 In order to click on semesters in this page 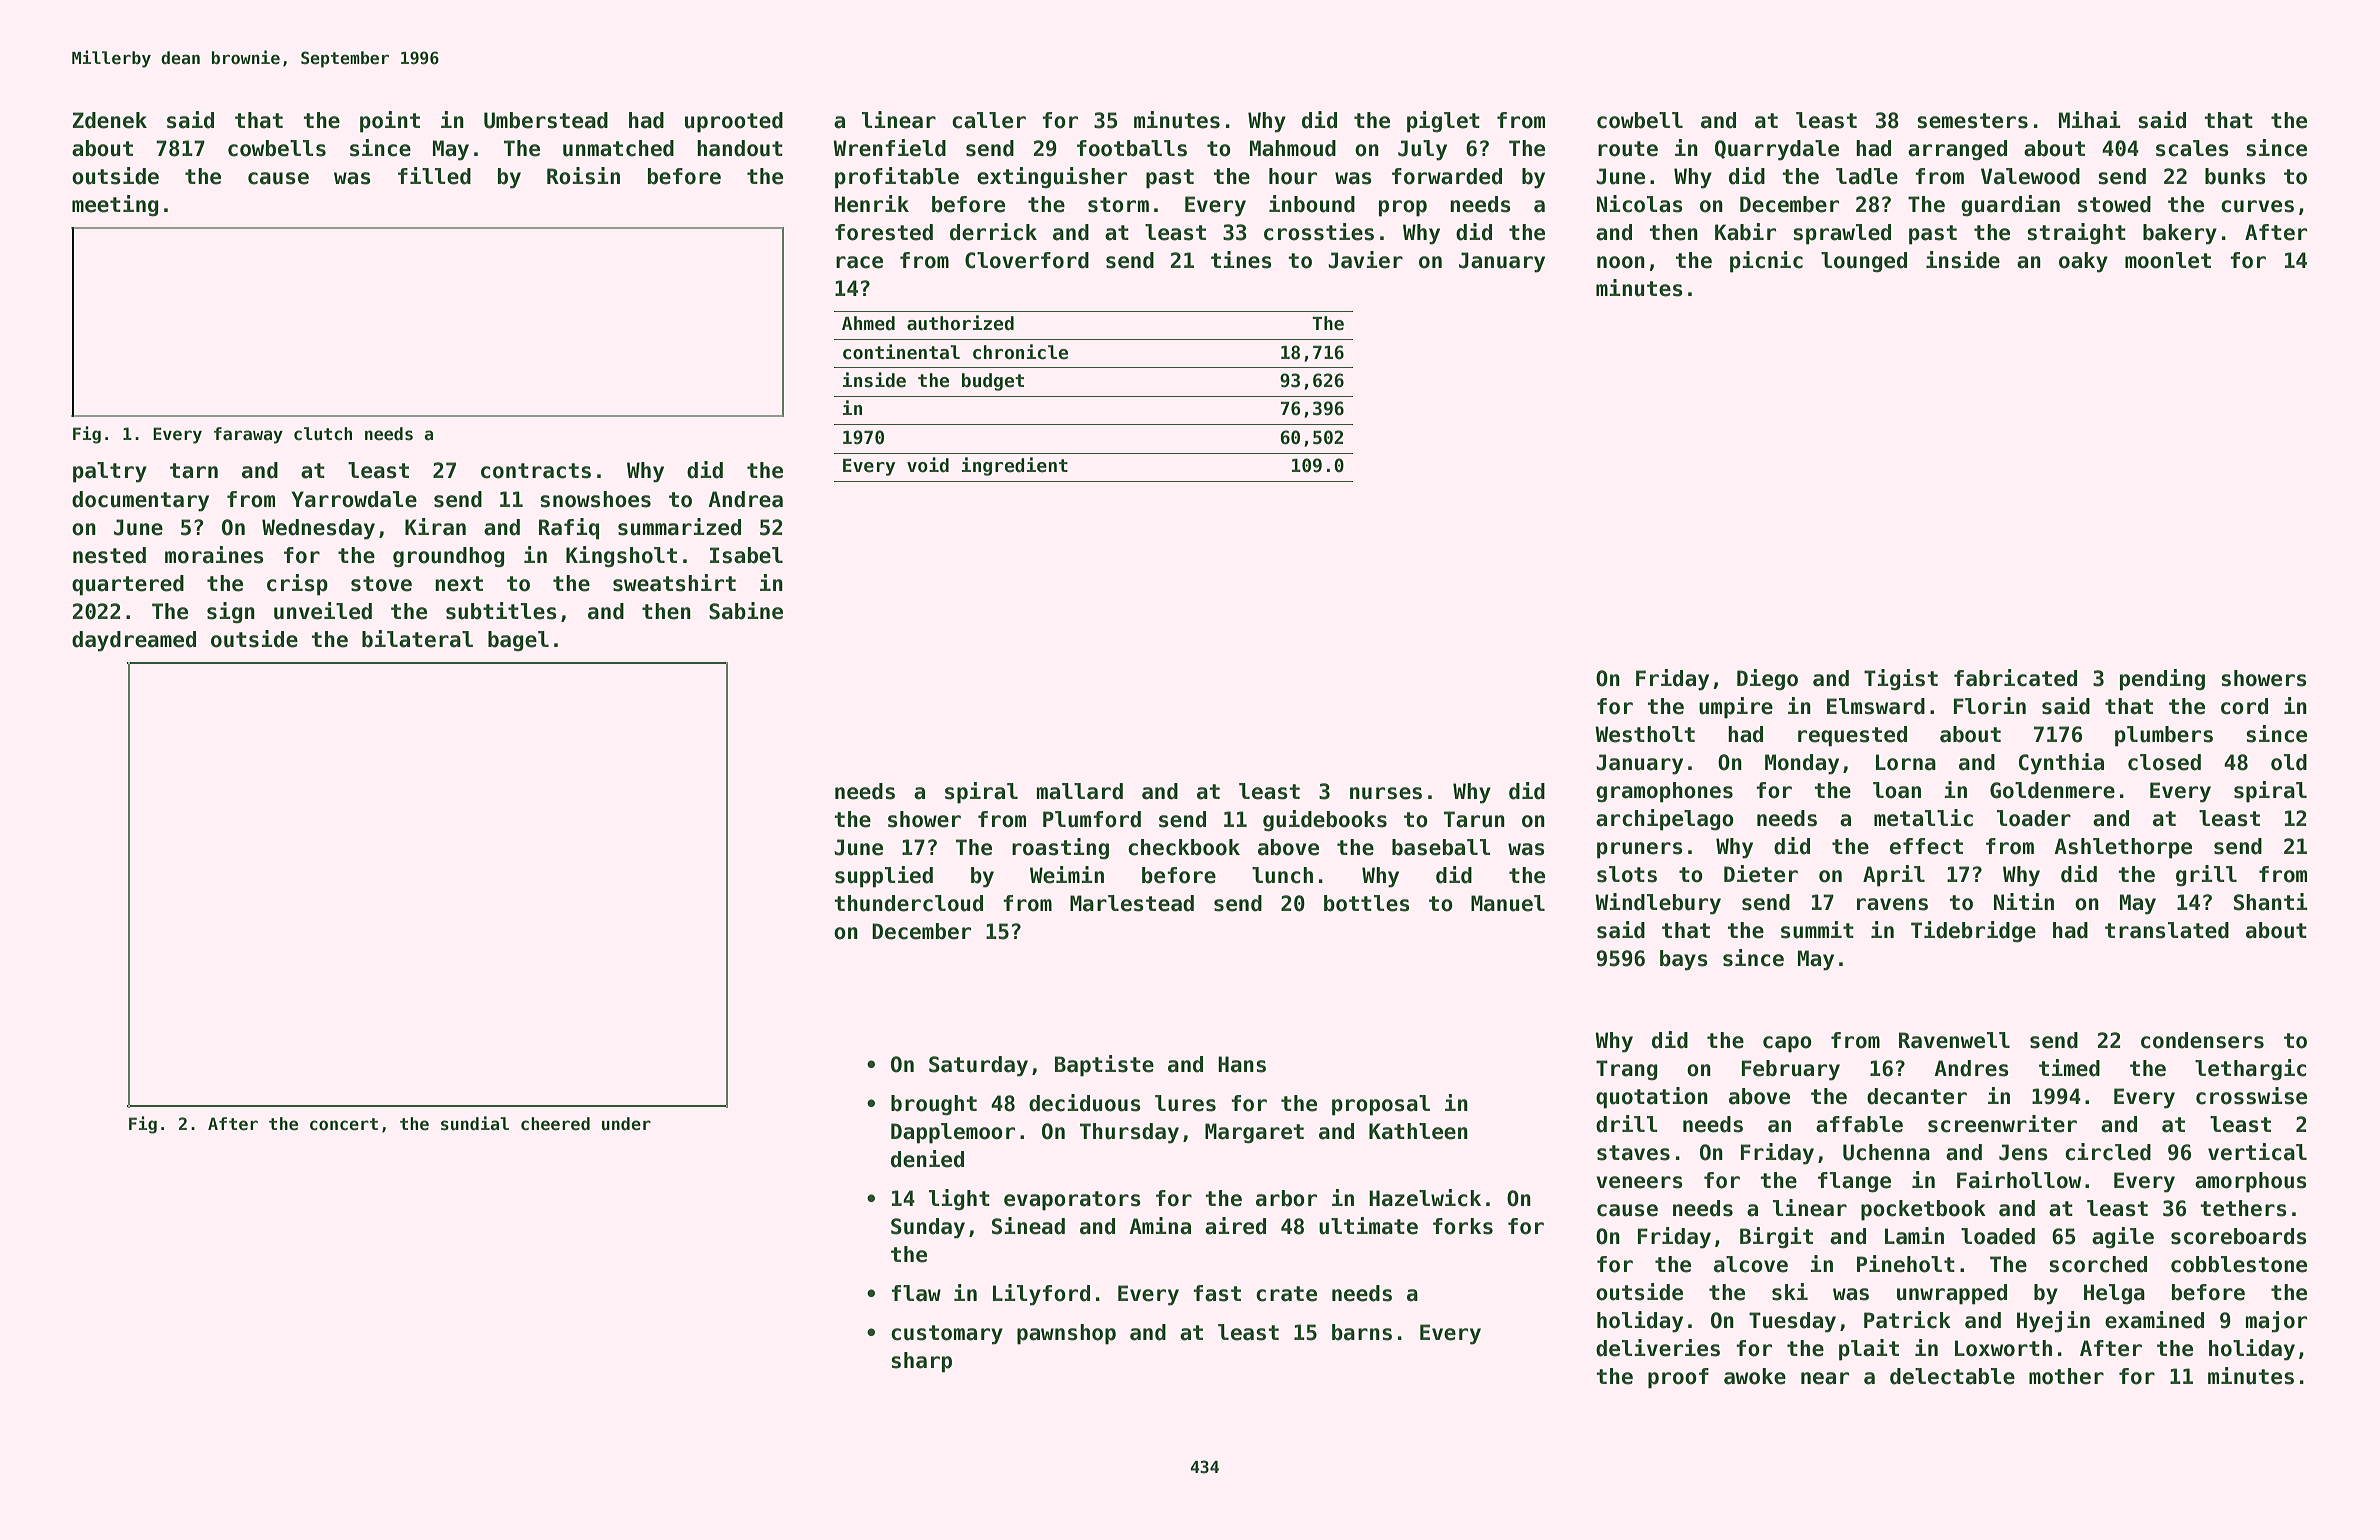, I will do `click(1972, 121)`.
